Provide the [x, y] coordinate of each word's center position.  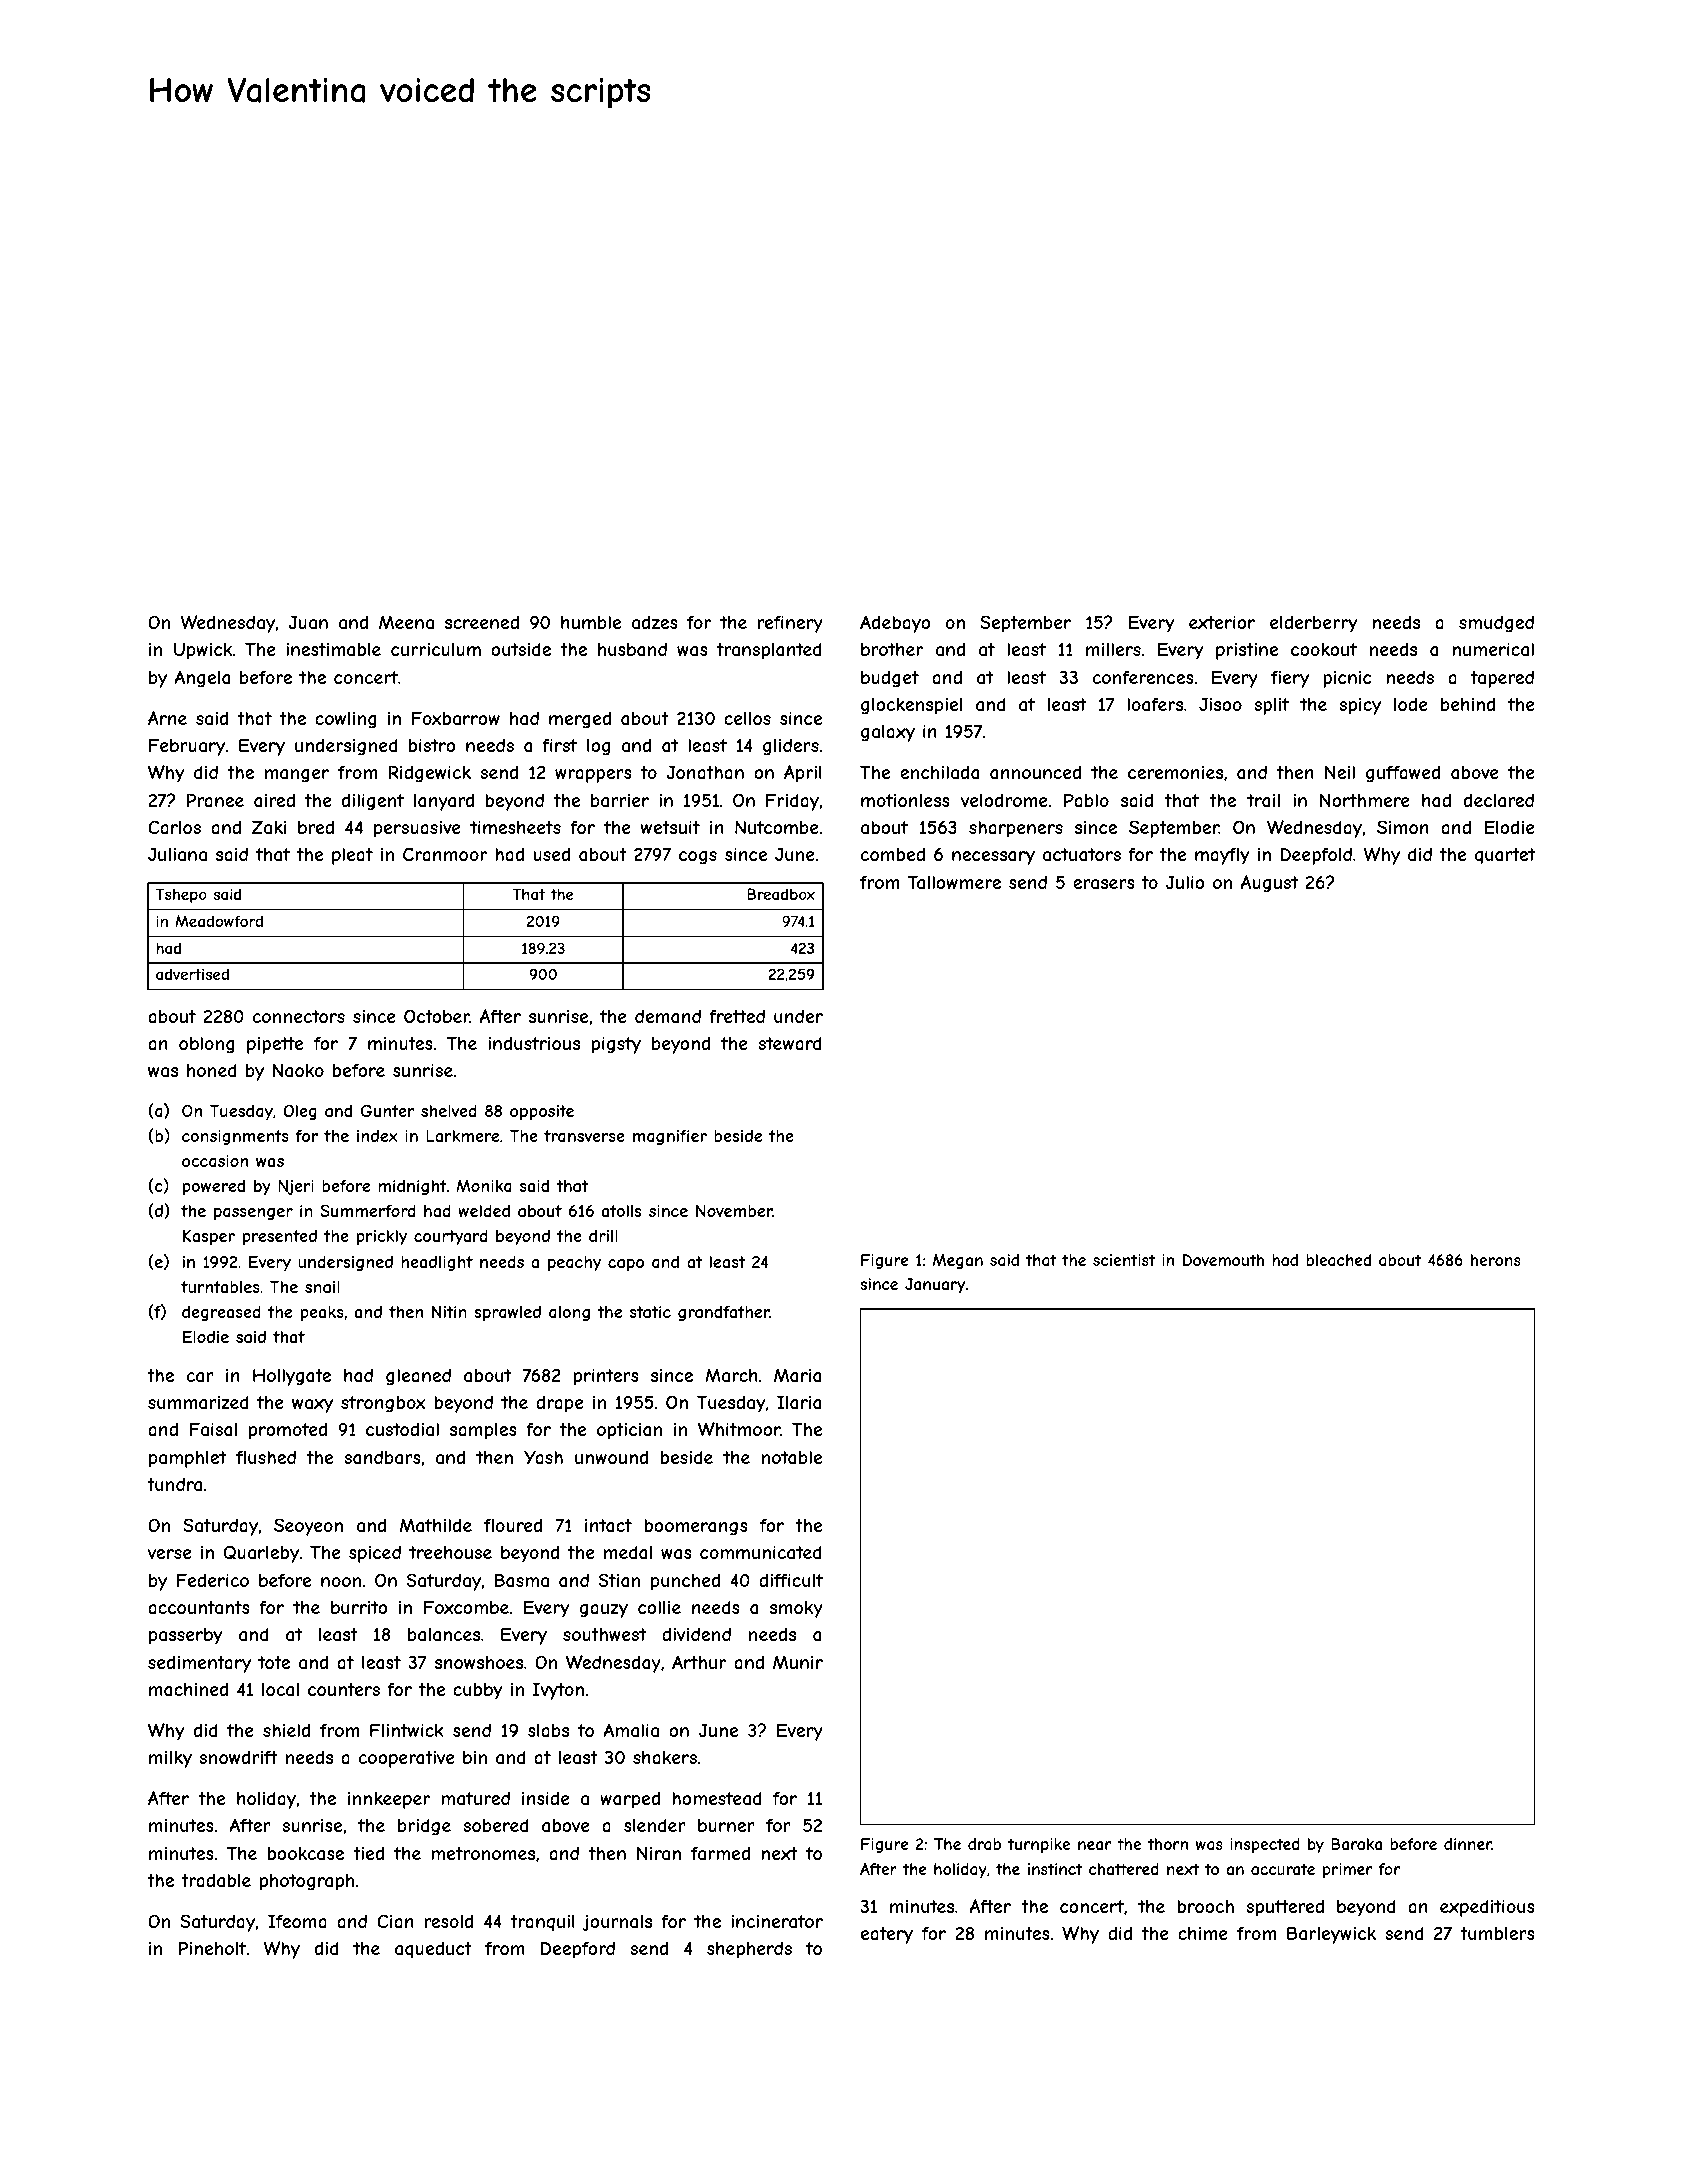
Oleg [300, 1112]
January [935, 1285]
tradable [216, 1880]
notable [792, 1457]
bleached [1338, 1260]
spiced [375, 1554]
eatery [887, 1935]
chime [1203, 1933]
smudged [1496, 624]
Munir [798, 1662]
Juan [308, 622]
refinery [790, 624]
